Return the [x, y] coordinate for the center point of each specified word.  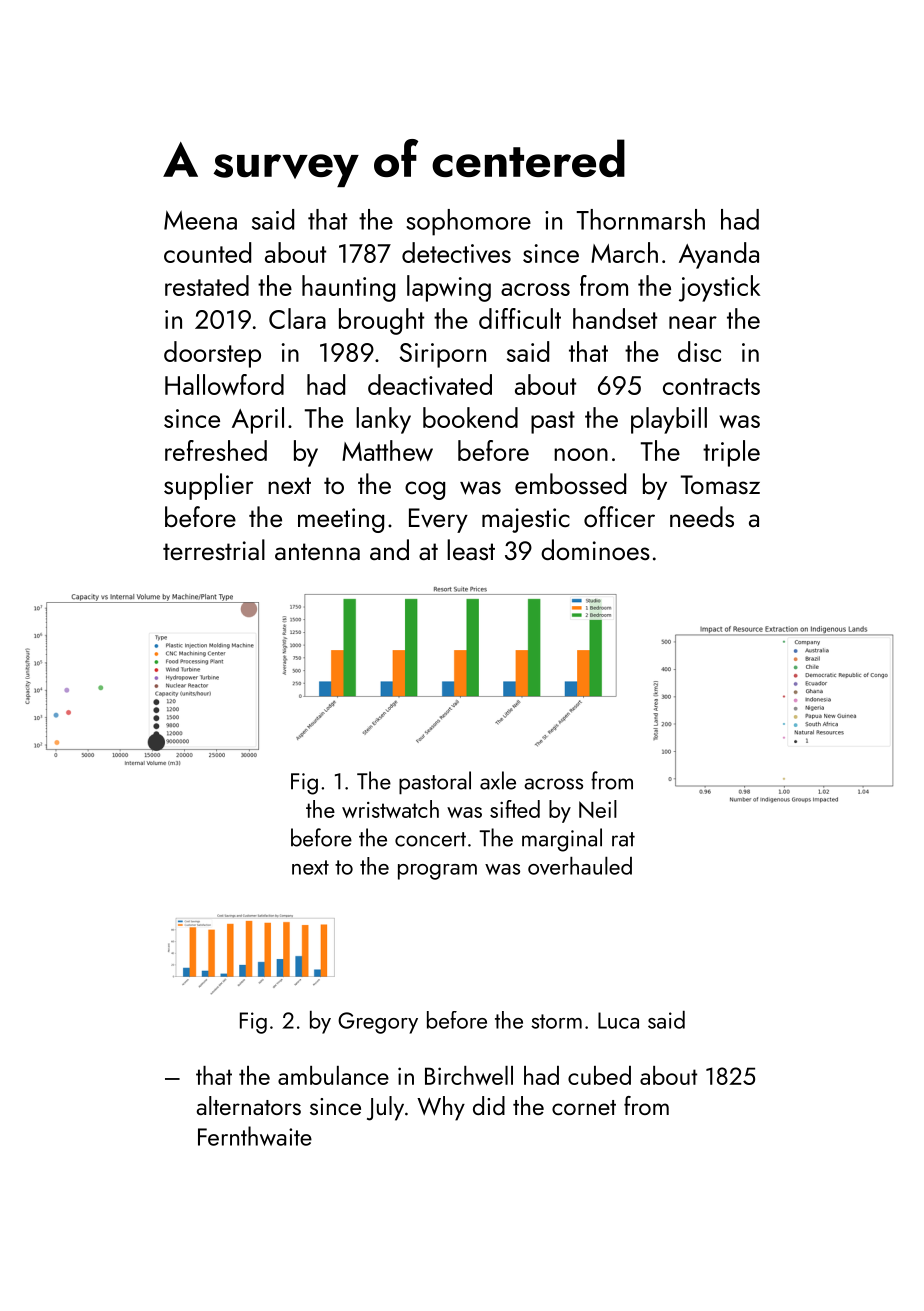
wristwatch [390, 809]
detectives [456, 252]
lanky [383, 420]
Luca [618, 1020]
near [693, 322]
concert [430, 839]
